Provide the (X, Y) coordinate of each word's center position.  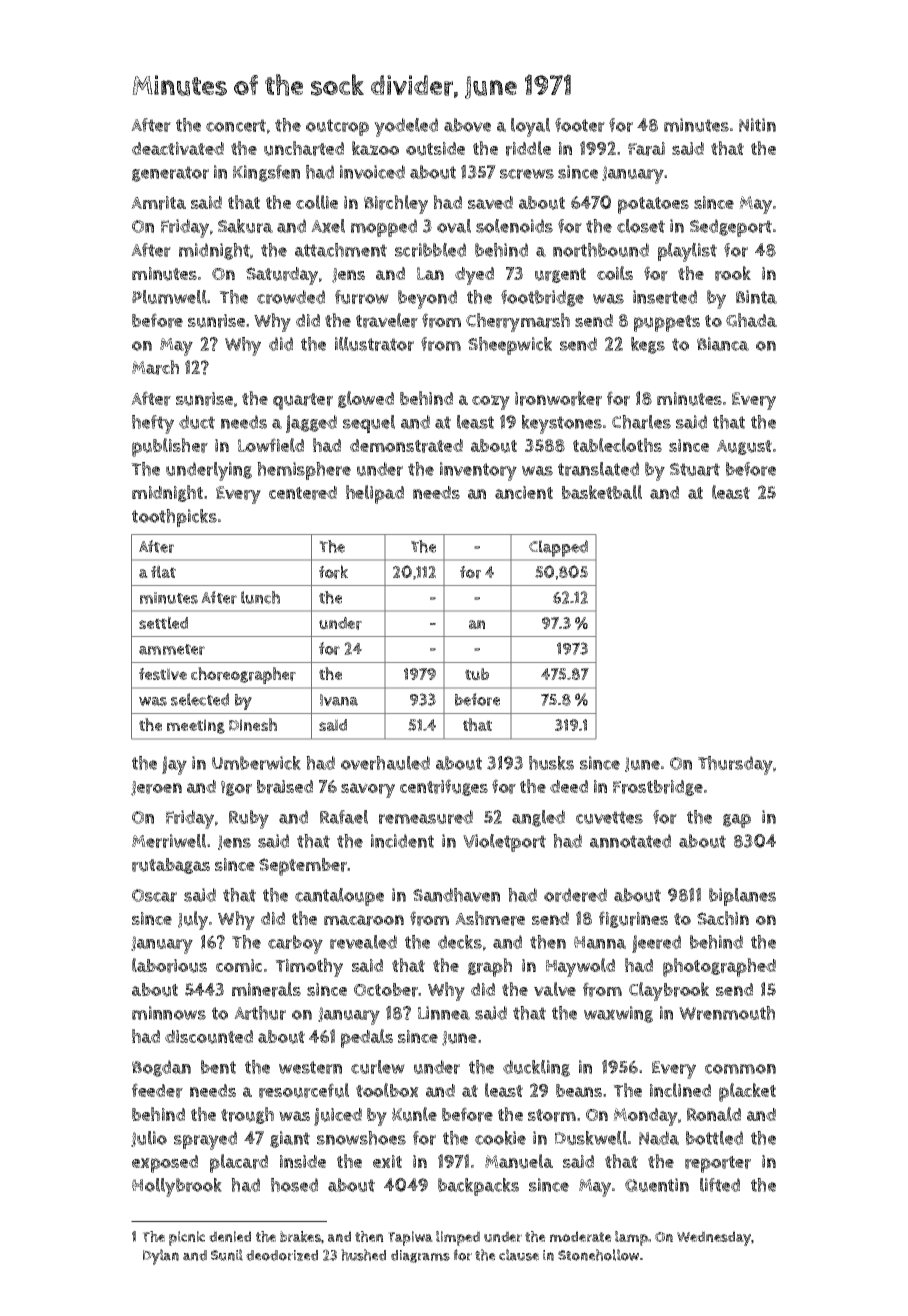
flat (163, 571)
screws (527, 174)
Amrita (158, 203)
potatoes (653, 205)
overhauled (385, 763)
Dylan (161, 1257)
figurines (633, 919)
